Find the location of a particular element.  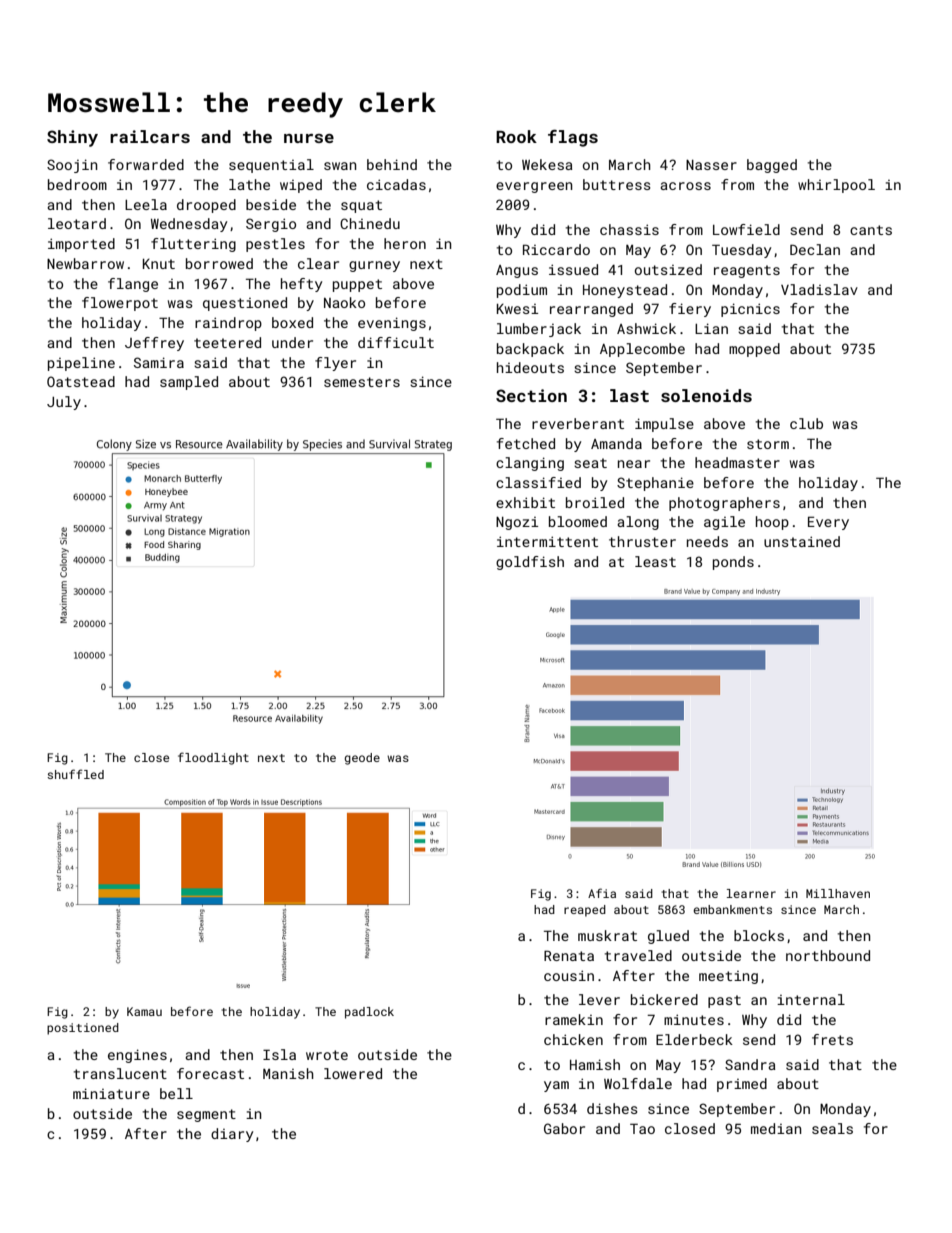

Gabor is located at coordinates (564, 1128).
